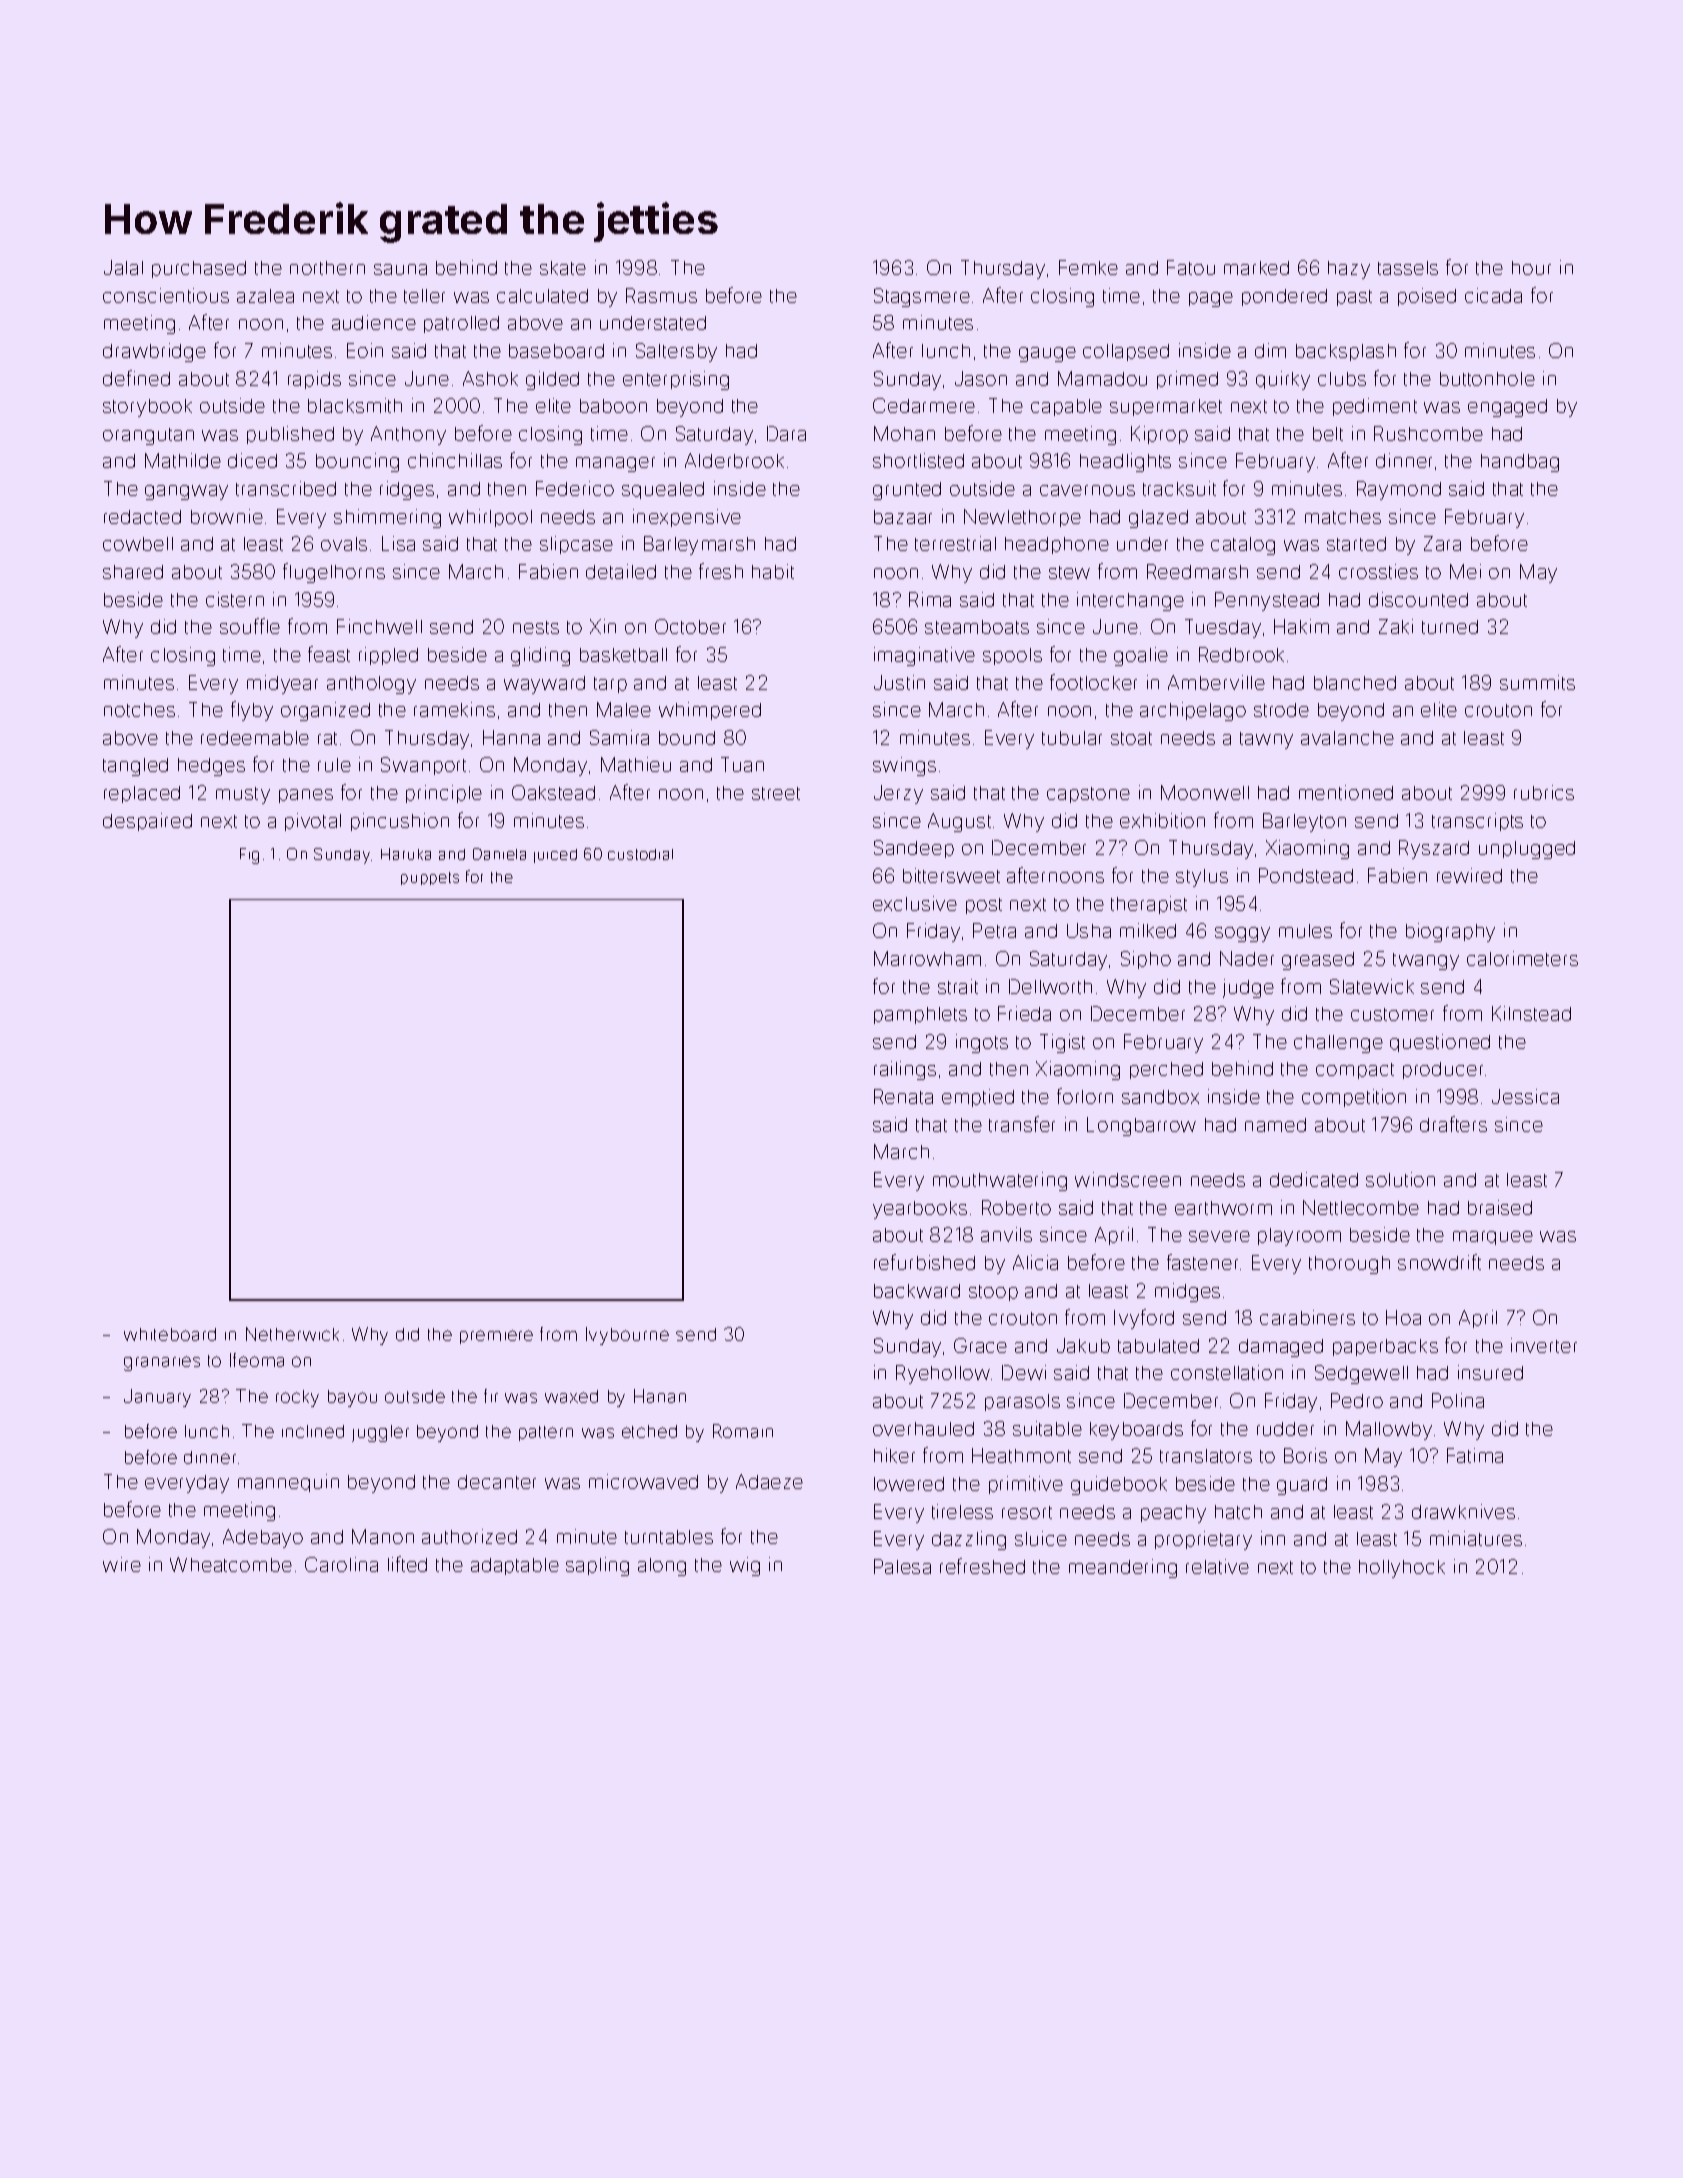 The image size is (1683, 2178). I want to click on sapling, so click(597, 1566).
